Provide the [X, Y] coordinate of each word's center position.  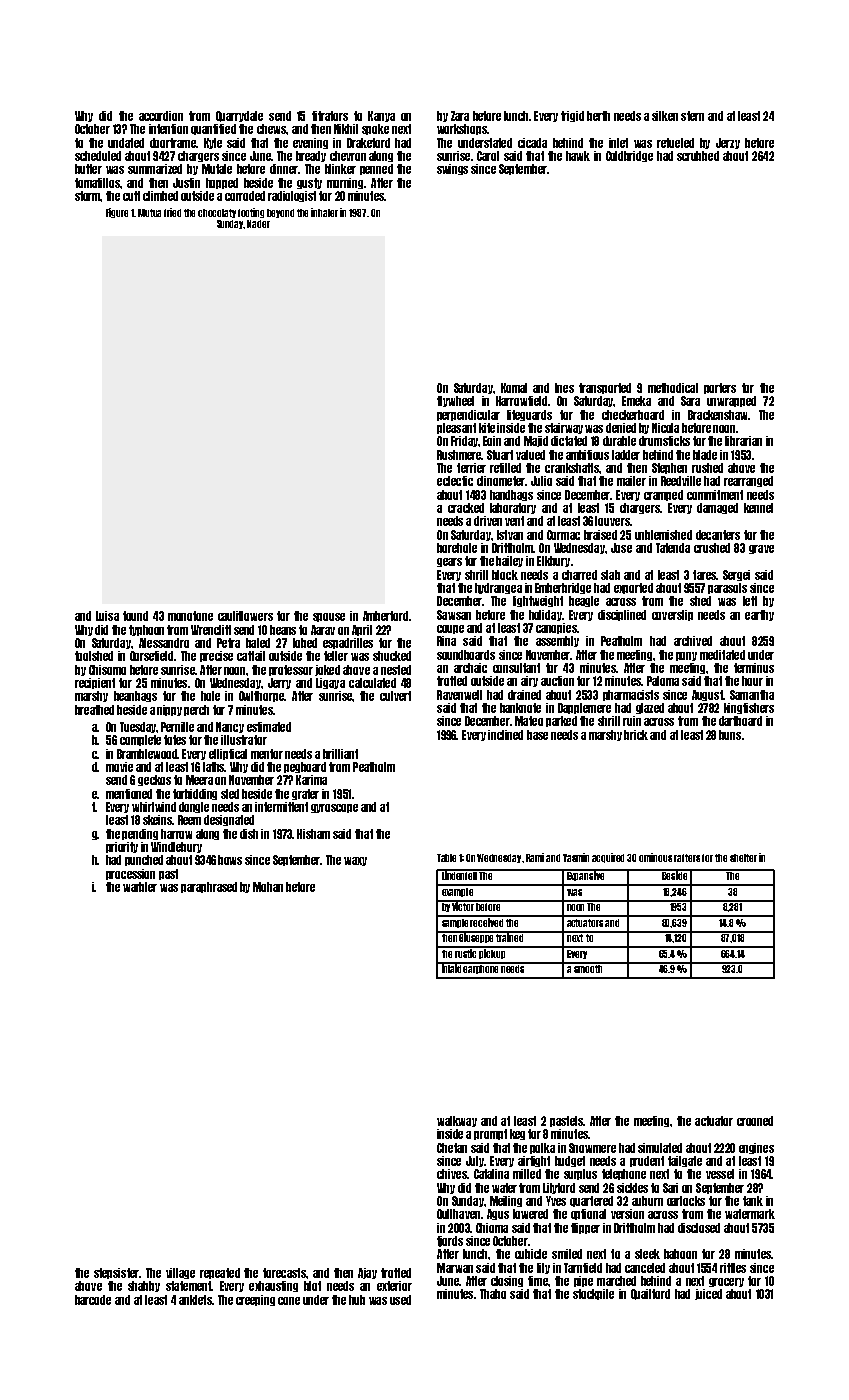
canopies [556, 628]
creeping [255, 1300]
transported [605, 388]
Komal [514, 388]
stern [692, 116]
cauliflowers [245, 616]
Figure [117, 213]
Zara [460, 116]
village [180, 1273]
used [400, 1300]
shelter [743, 858]
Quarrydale [239, 116]
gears [449, 562]
